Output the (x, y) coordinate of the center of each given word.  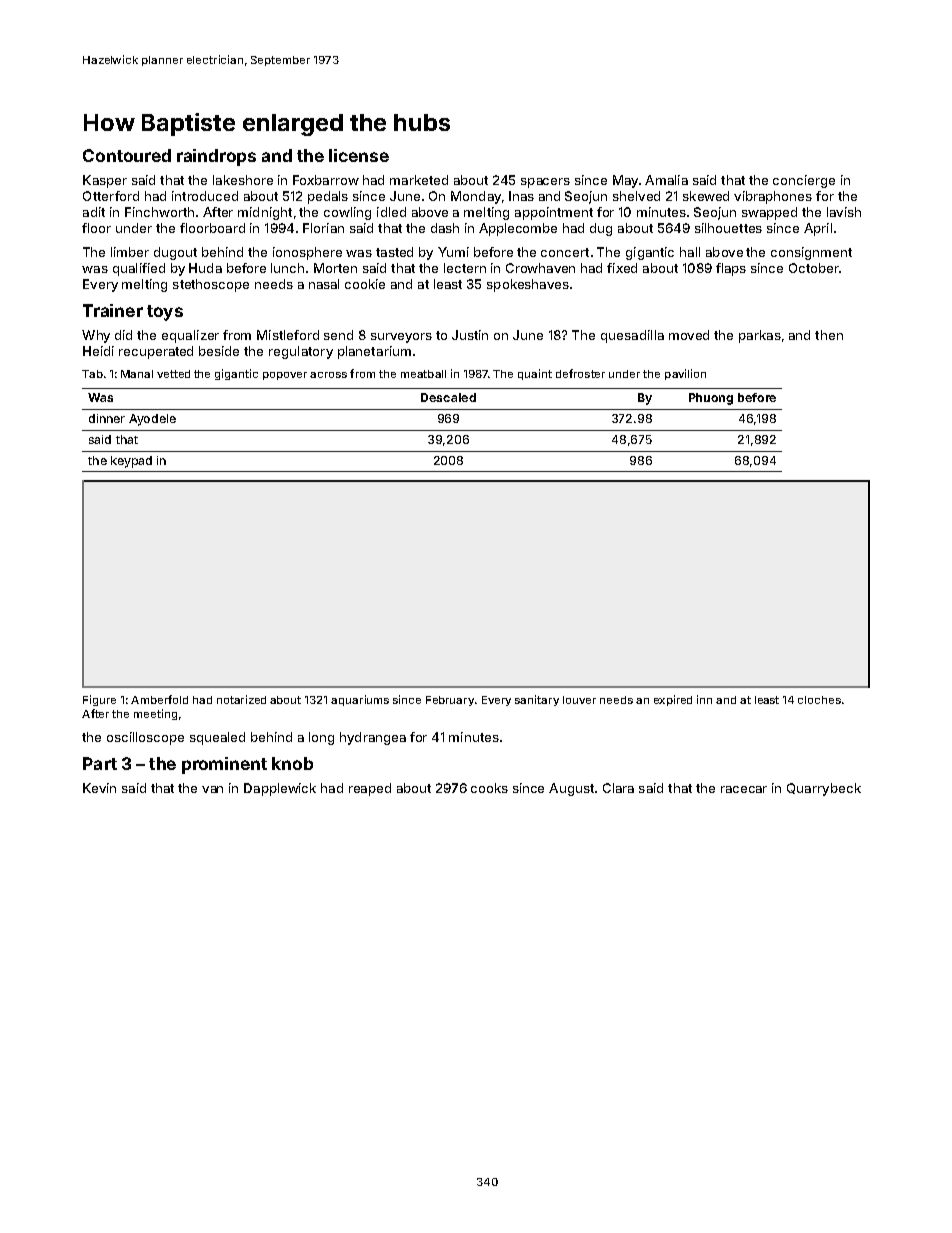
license (359, 155)
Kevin (99, 788)
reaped (370, 789)
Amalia (666, 180)
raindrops (216, 157)
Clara (618, 788)
